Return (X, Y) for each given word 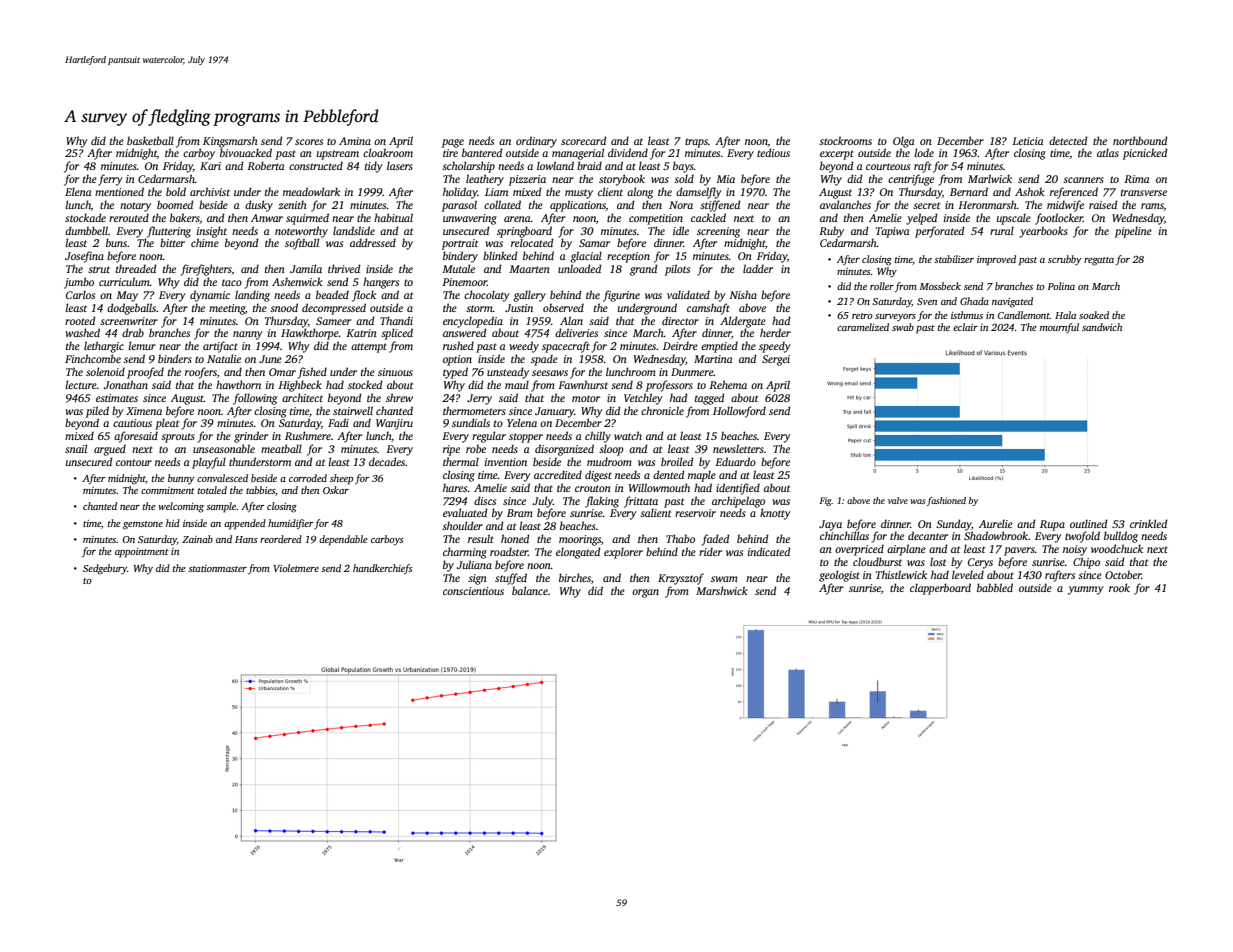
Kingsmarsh (230, 142)
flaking (602, 502)
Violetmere (296, 568)
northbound (1140, 140)
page (453, 143)
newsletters (738, 448)
